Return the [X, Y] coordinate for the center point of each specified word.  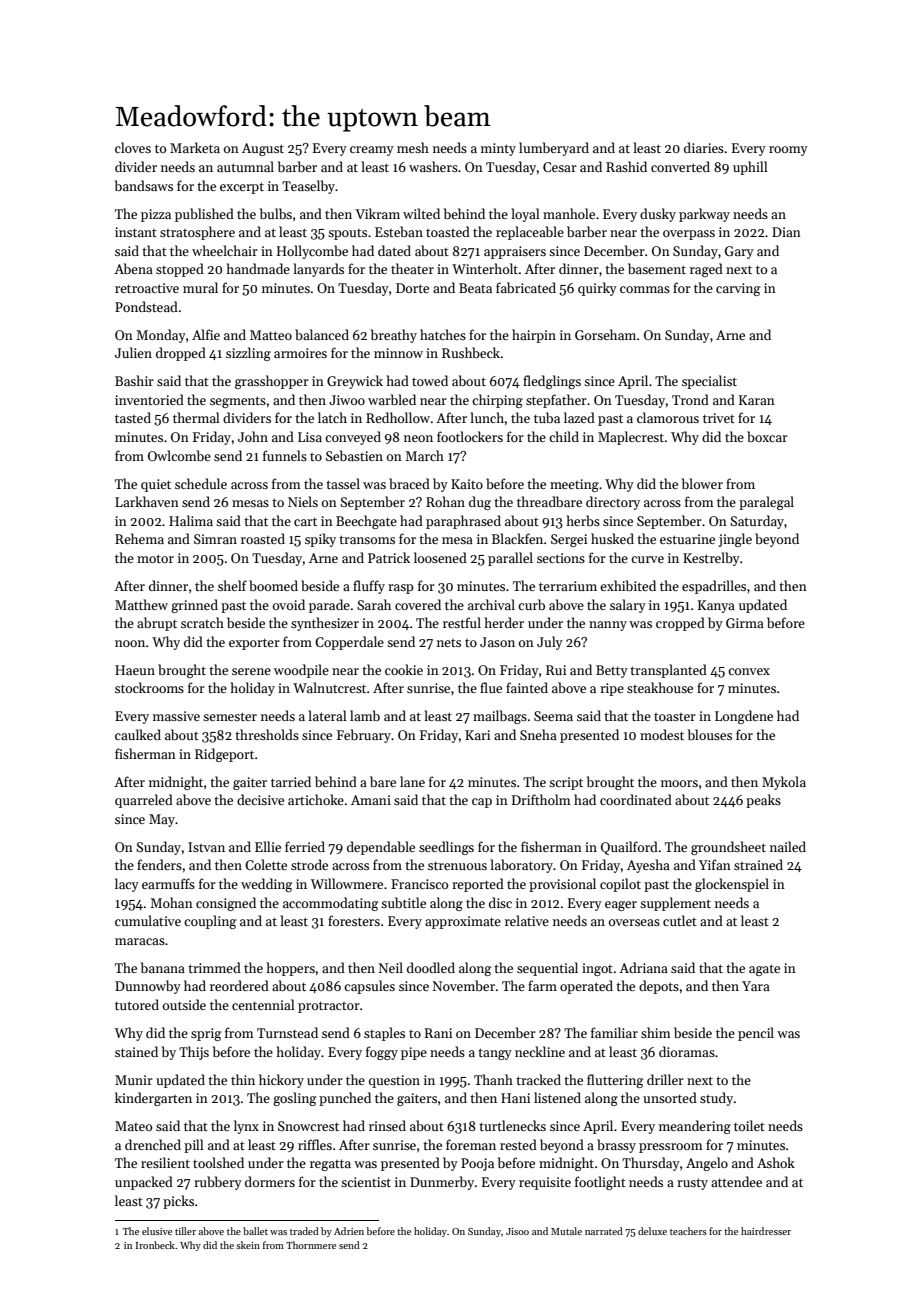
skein [248, 1245]
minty [498, 149]
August [263, 149]
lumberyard [554, 149]
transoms [367, 539]
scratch [202, 622]
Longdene [744, 717]
